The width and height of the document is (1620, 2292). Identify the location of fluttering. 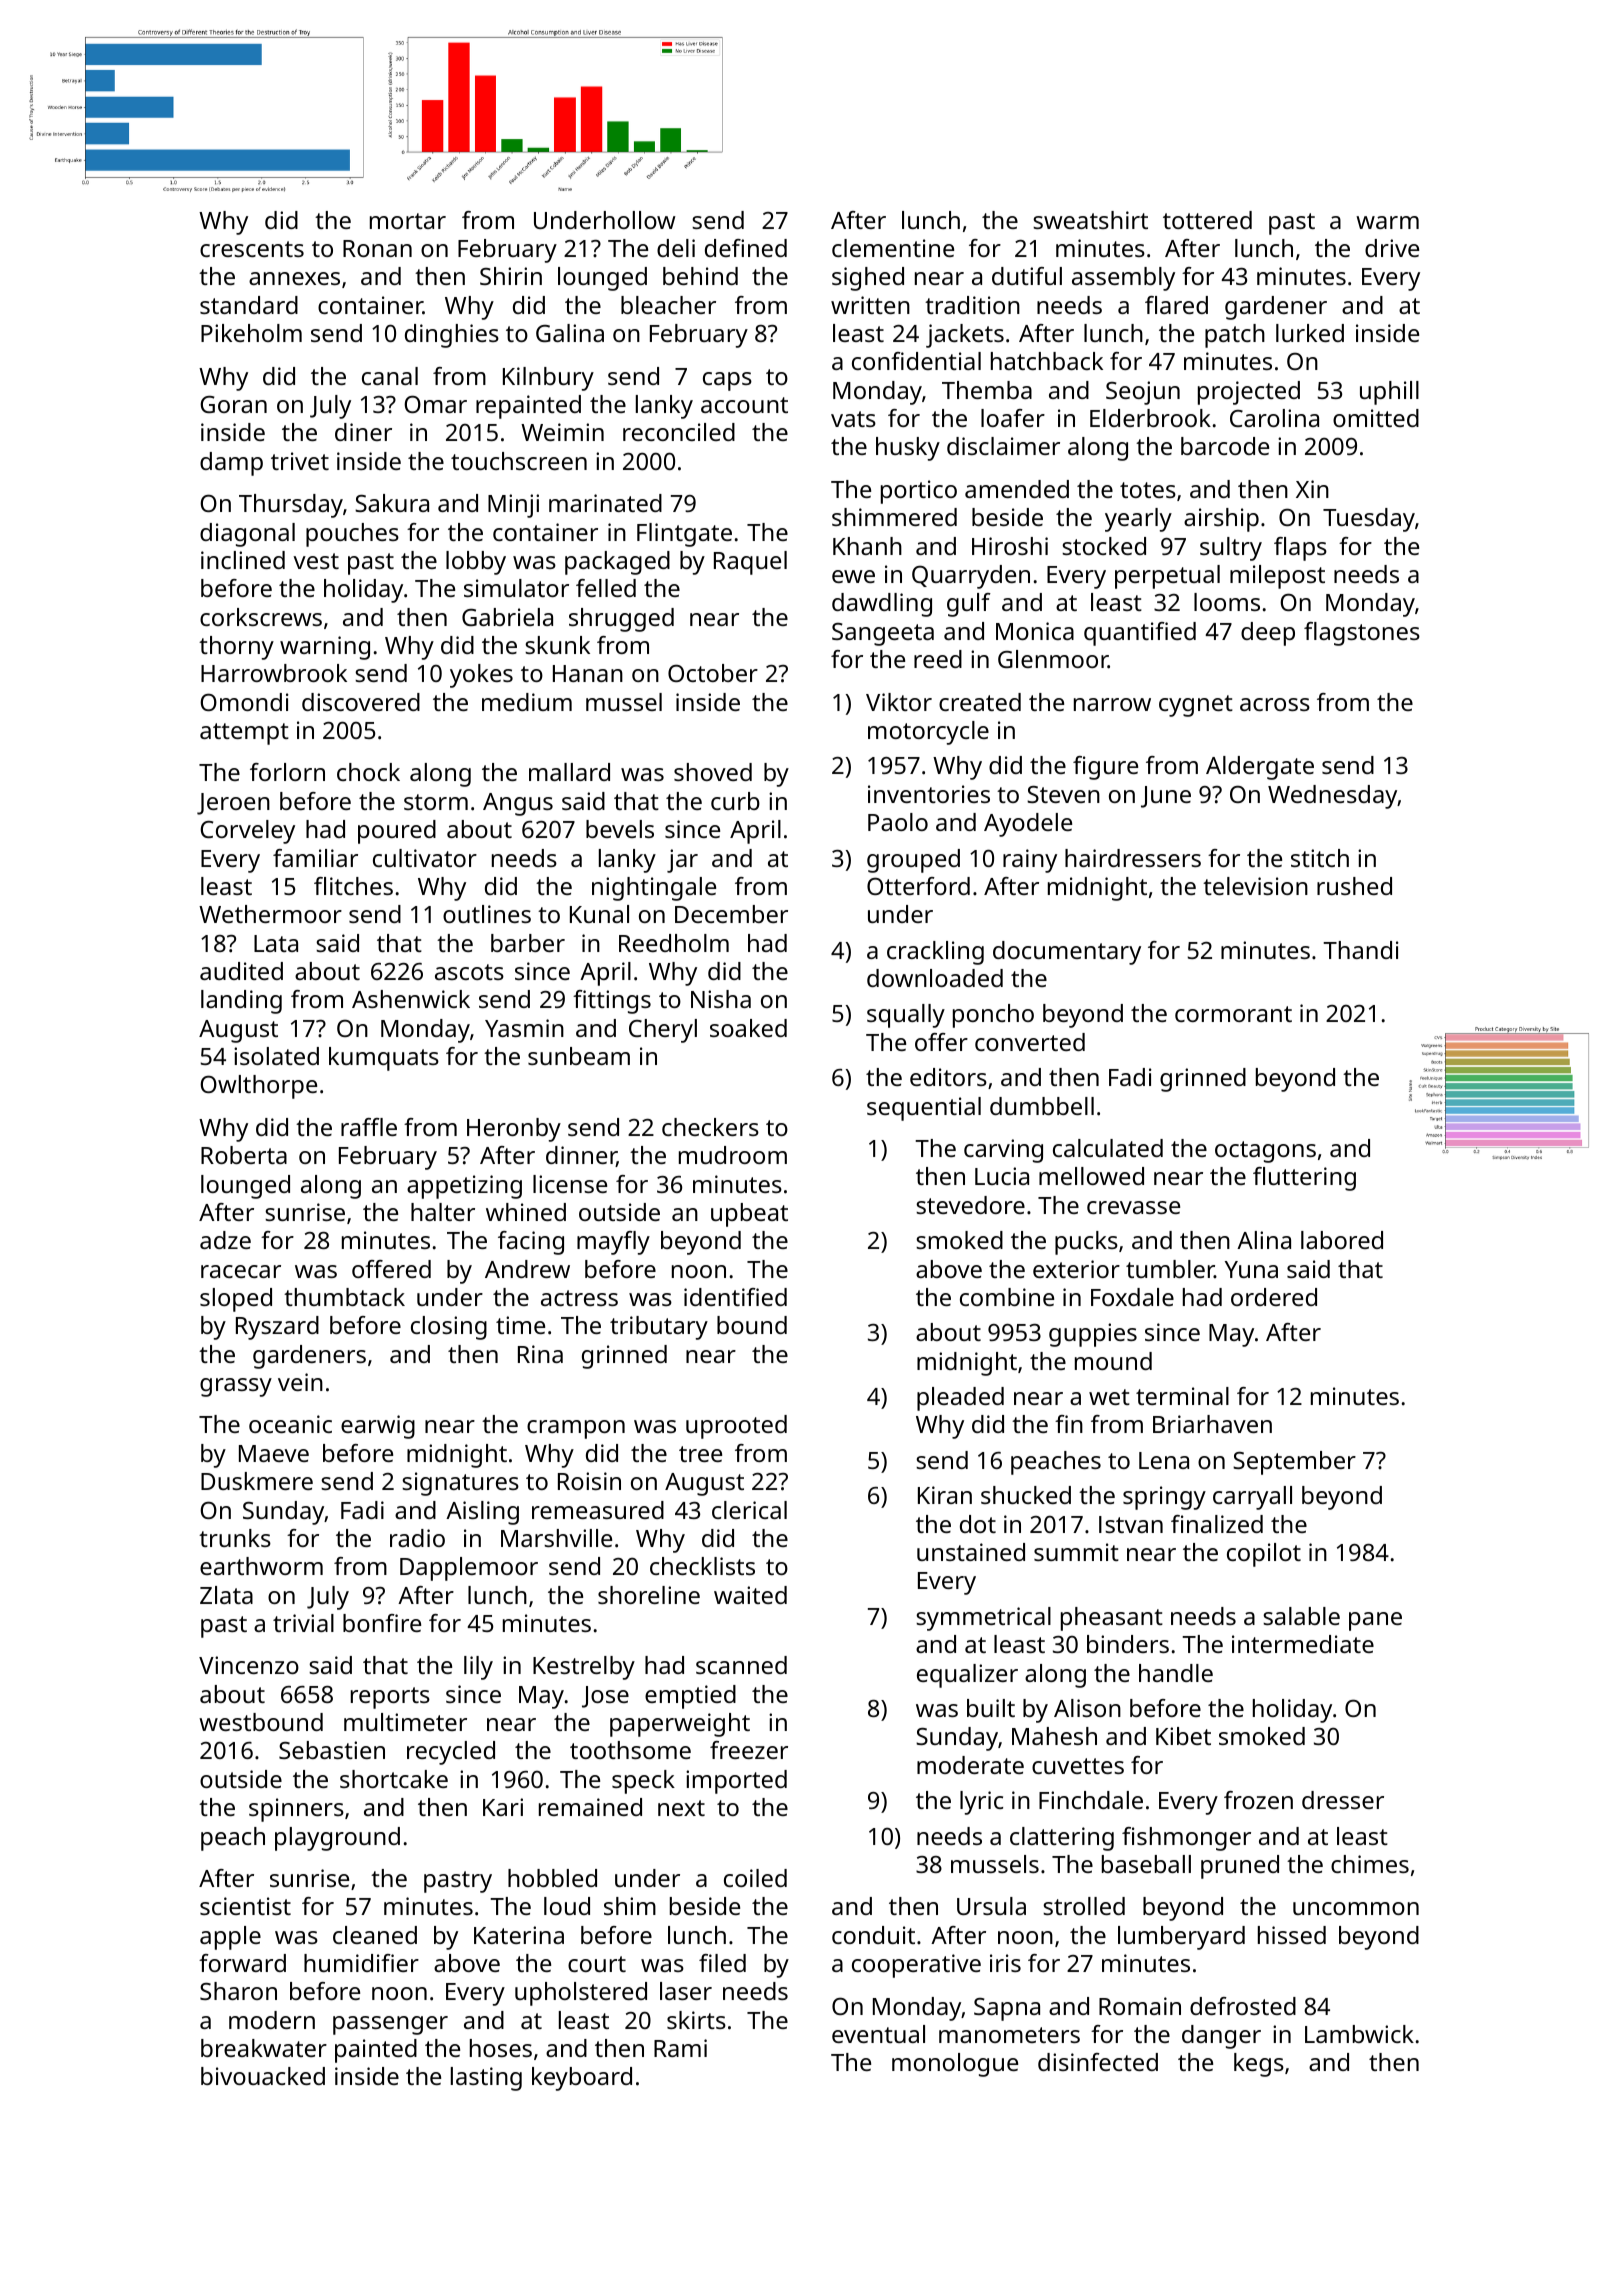
(1304, 1179).
